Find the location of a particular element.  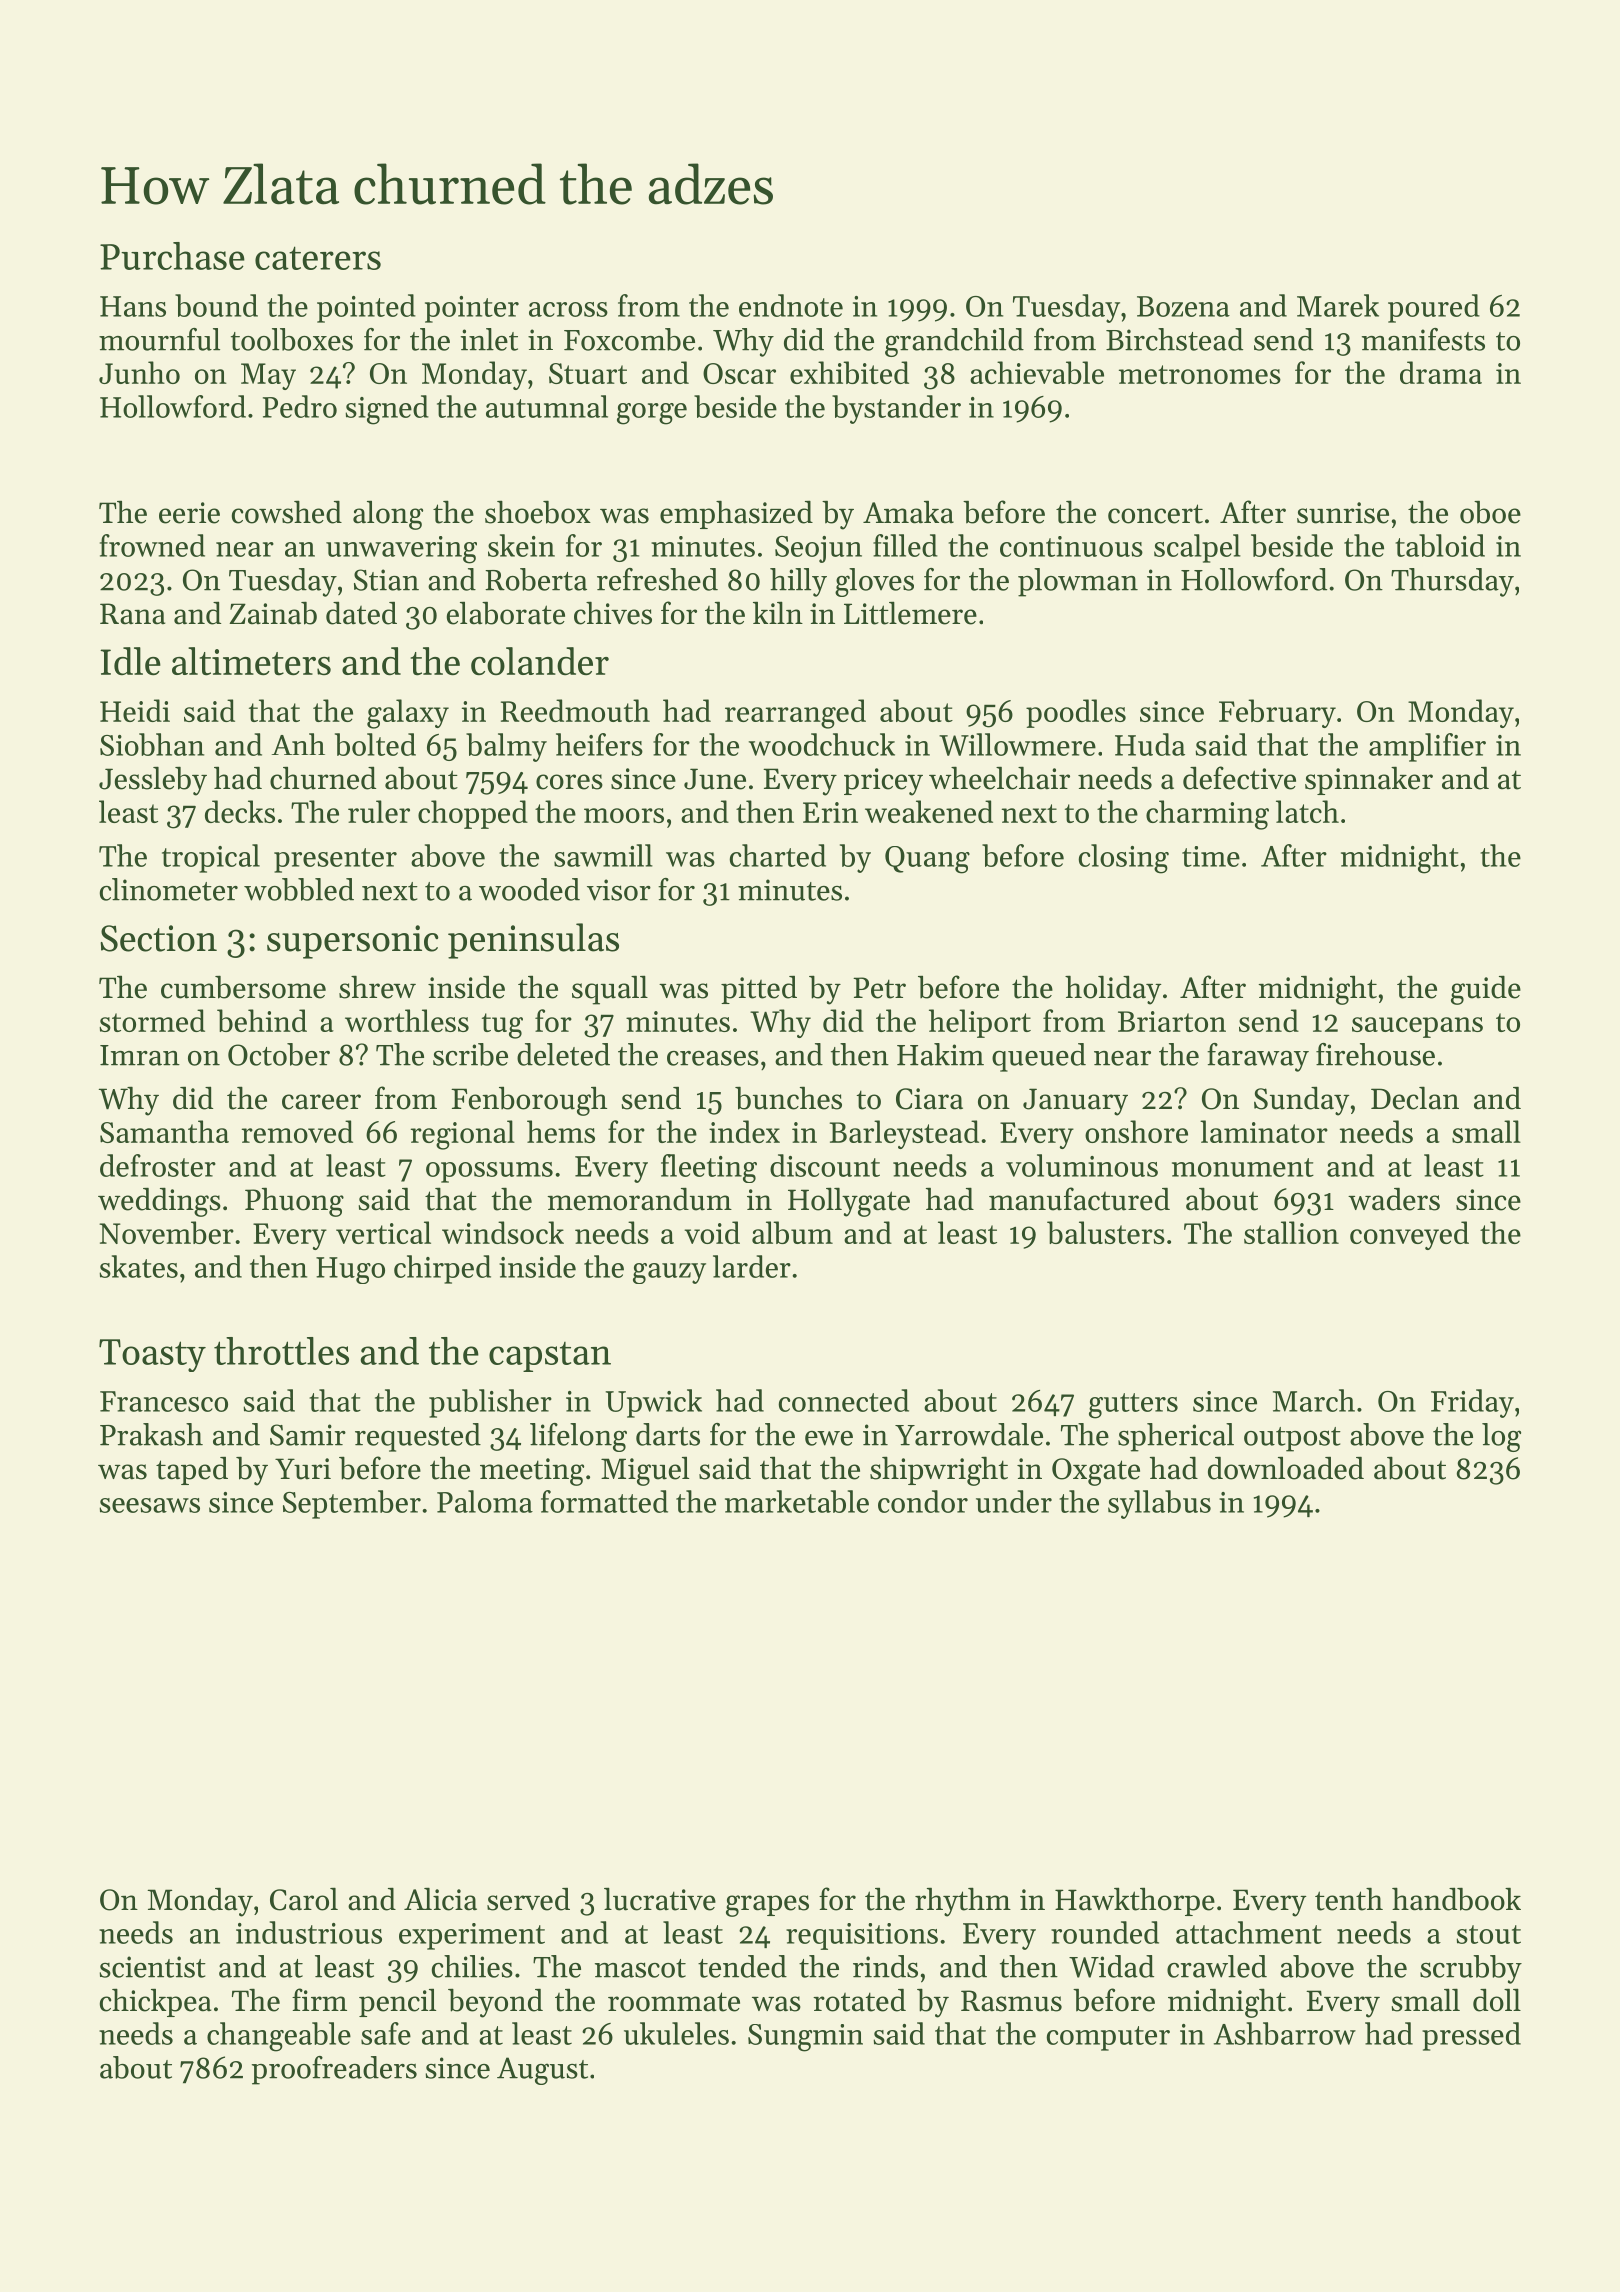

Thursday is located at coordinates (1452, 582).
